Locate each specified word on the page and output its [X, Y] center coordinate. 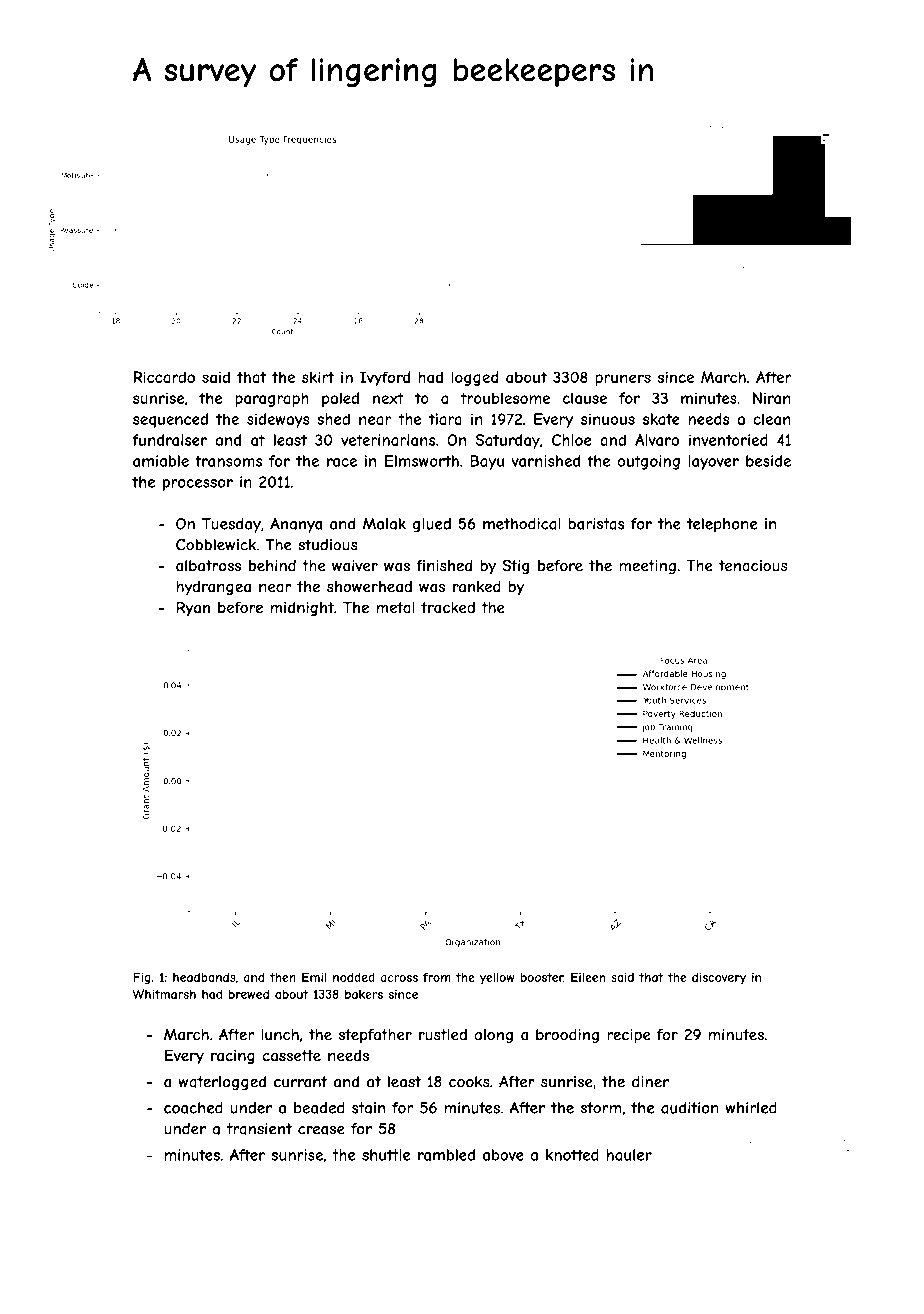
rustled [443, 1035]
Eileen [588, 977]
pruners [623, 380]
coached [193, 1108]
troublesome [505, 398]
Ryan [193, 608]
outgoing [648, 462]
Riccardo [164, 377]
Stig [515, 566]
